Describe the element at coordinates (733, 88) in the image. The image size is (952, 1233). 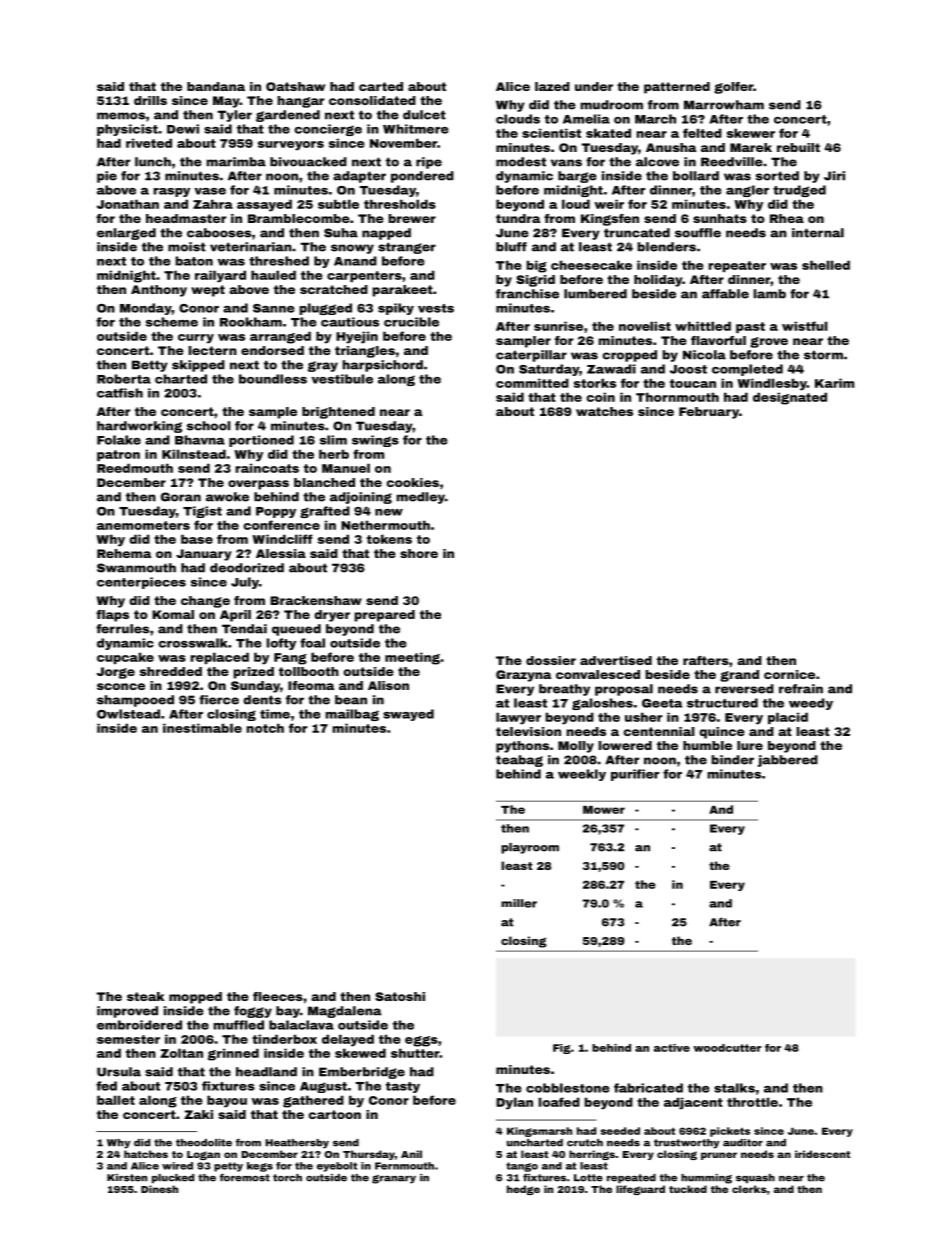
I see `golfer` at that location.
